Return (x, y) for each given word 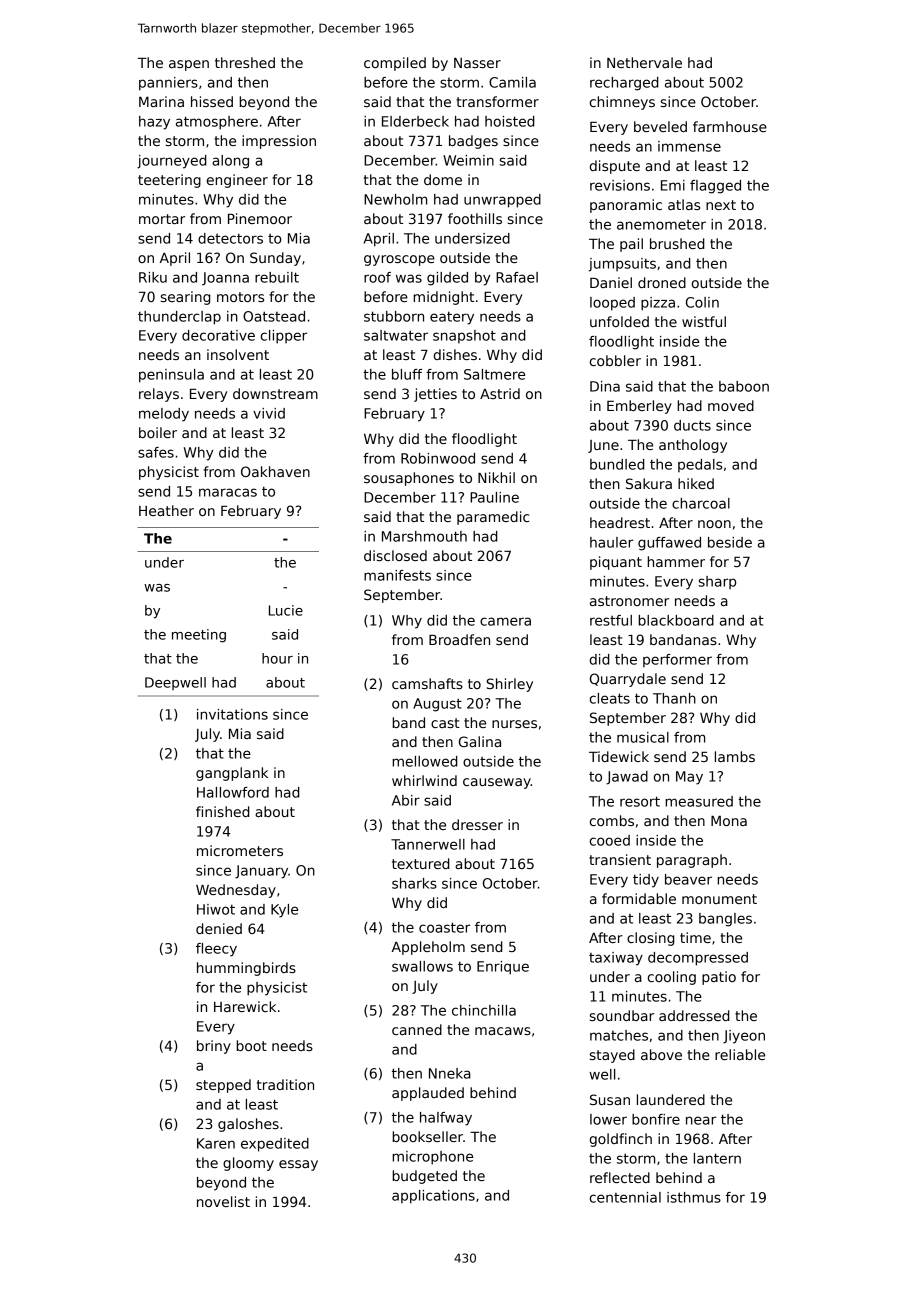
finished (223, 811)
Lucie (286, 610)
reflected (620, 1177)
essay (298, 1165)
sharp (717, 582)
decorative (218, 335)
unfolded (619, 321)
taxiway (616, 959)
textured (421, 863)
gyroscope (399, 260)
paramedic (493, 518)
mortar (162, 219)
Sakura (649, 483)
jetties (435, 395)
